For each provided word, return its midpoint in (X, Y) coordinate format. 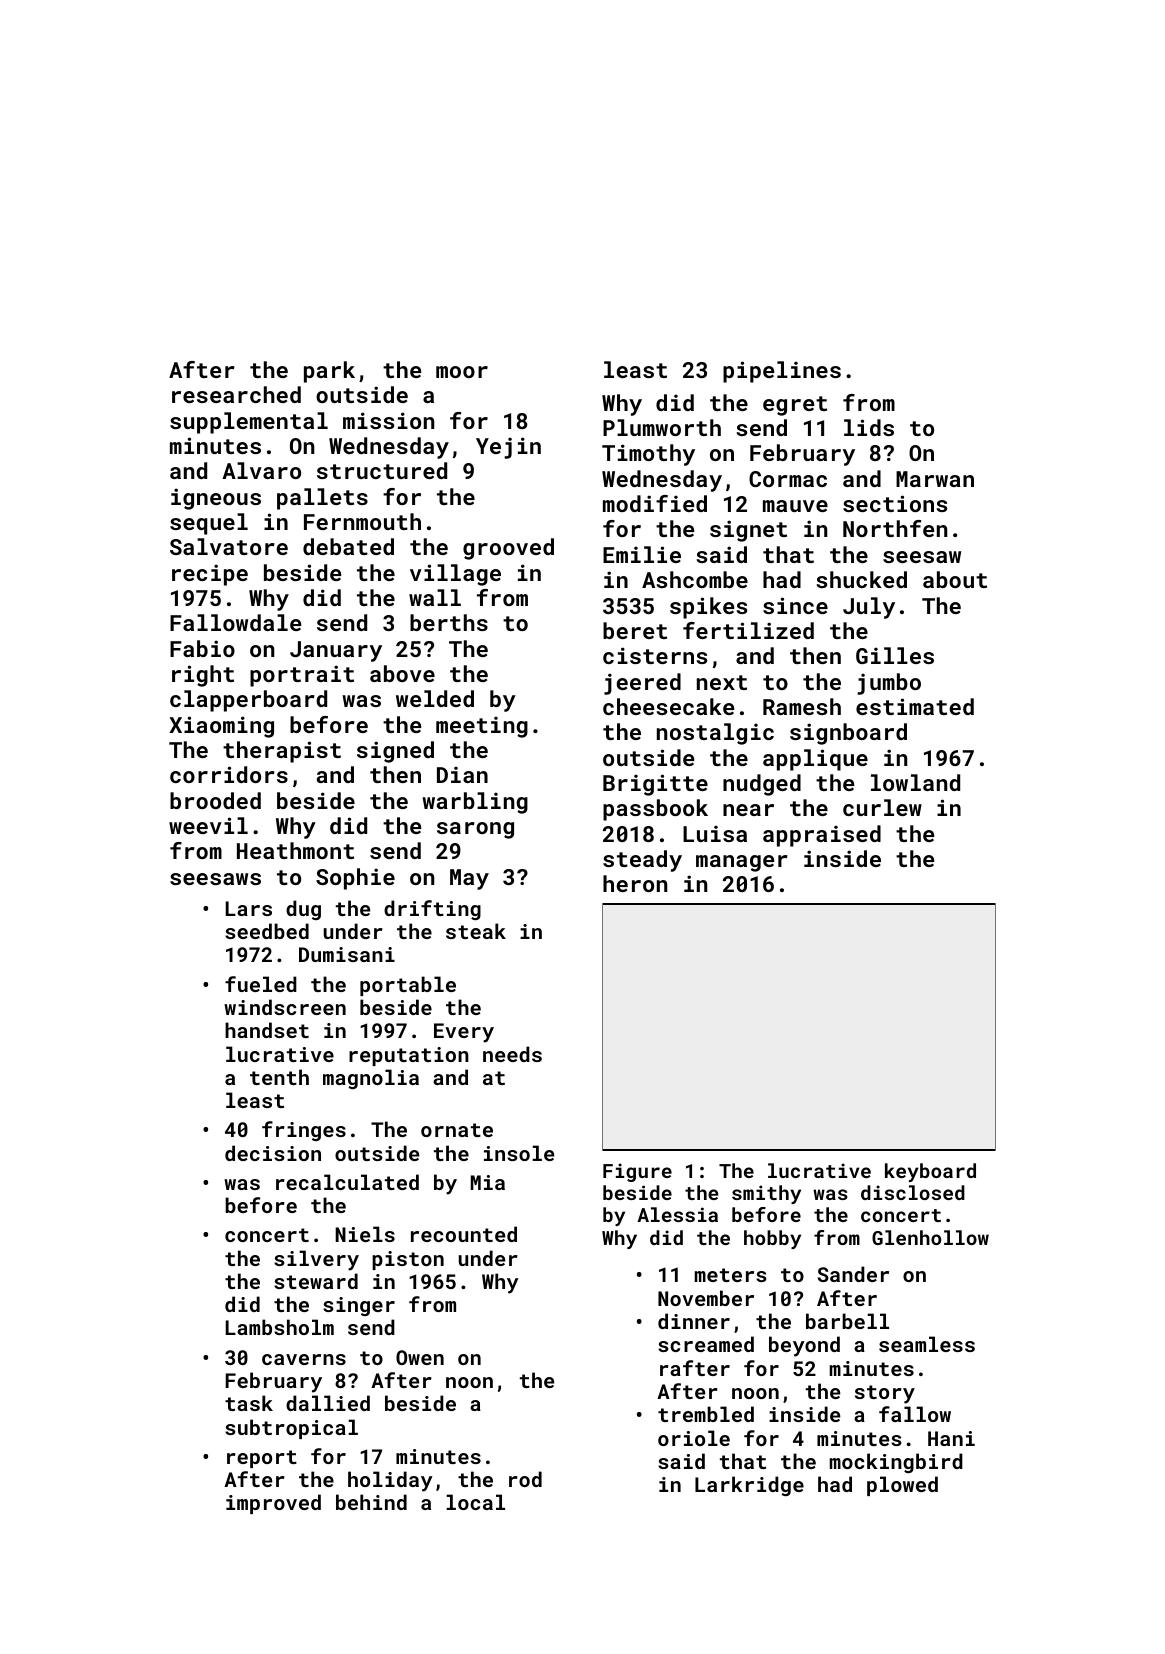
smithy (766, 1194)
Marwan (935, 479)
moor (462, 372)
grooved (508, 549)
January (336, 651)
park (329, 372)
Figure (637, 1172)
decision (273, 1153)
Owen (420, 1357)
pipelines (782, 372)
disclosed (913, 1192)
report (262, 1459)
